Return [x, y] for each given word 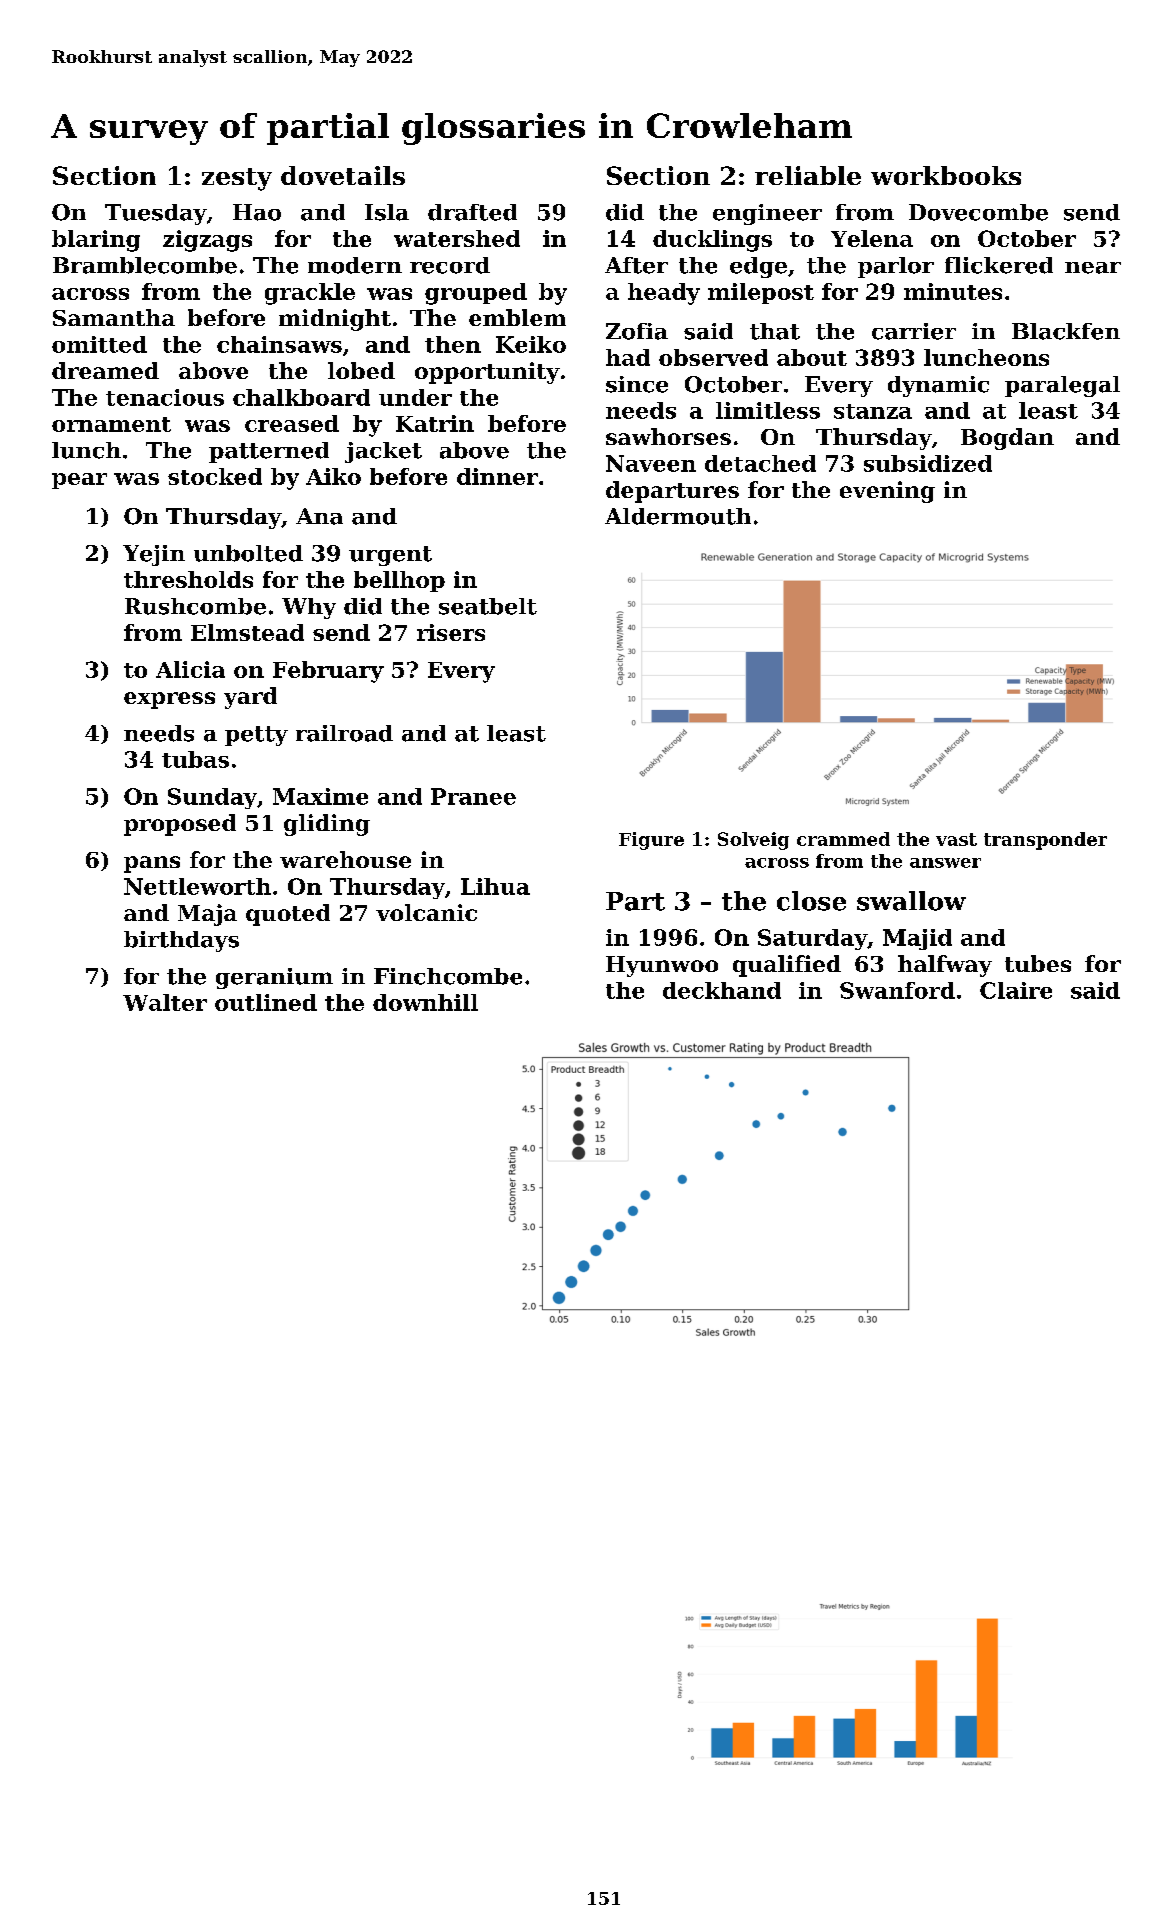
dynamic [938, 386]
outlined [266, 1002]
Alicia [190, 669]
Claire [1016, 990]
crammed [843, 839]
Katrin [435, 423]
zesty [237, 179]
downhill [425, 1002]
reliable [808, 175]
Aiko [333, 476]
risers [451, 632]
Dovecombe [978, 212]
